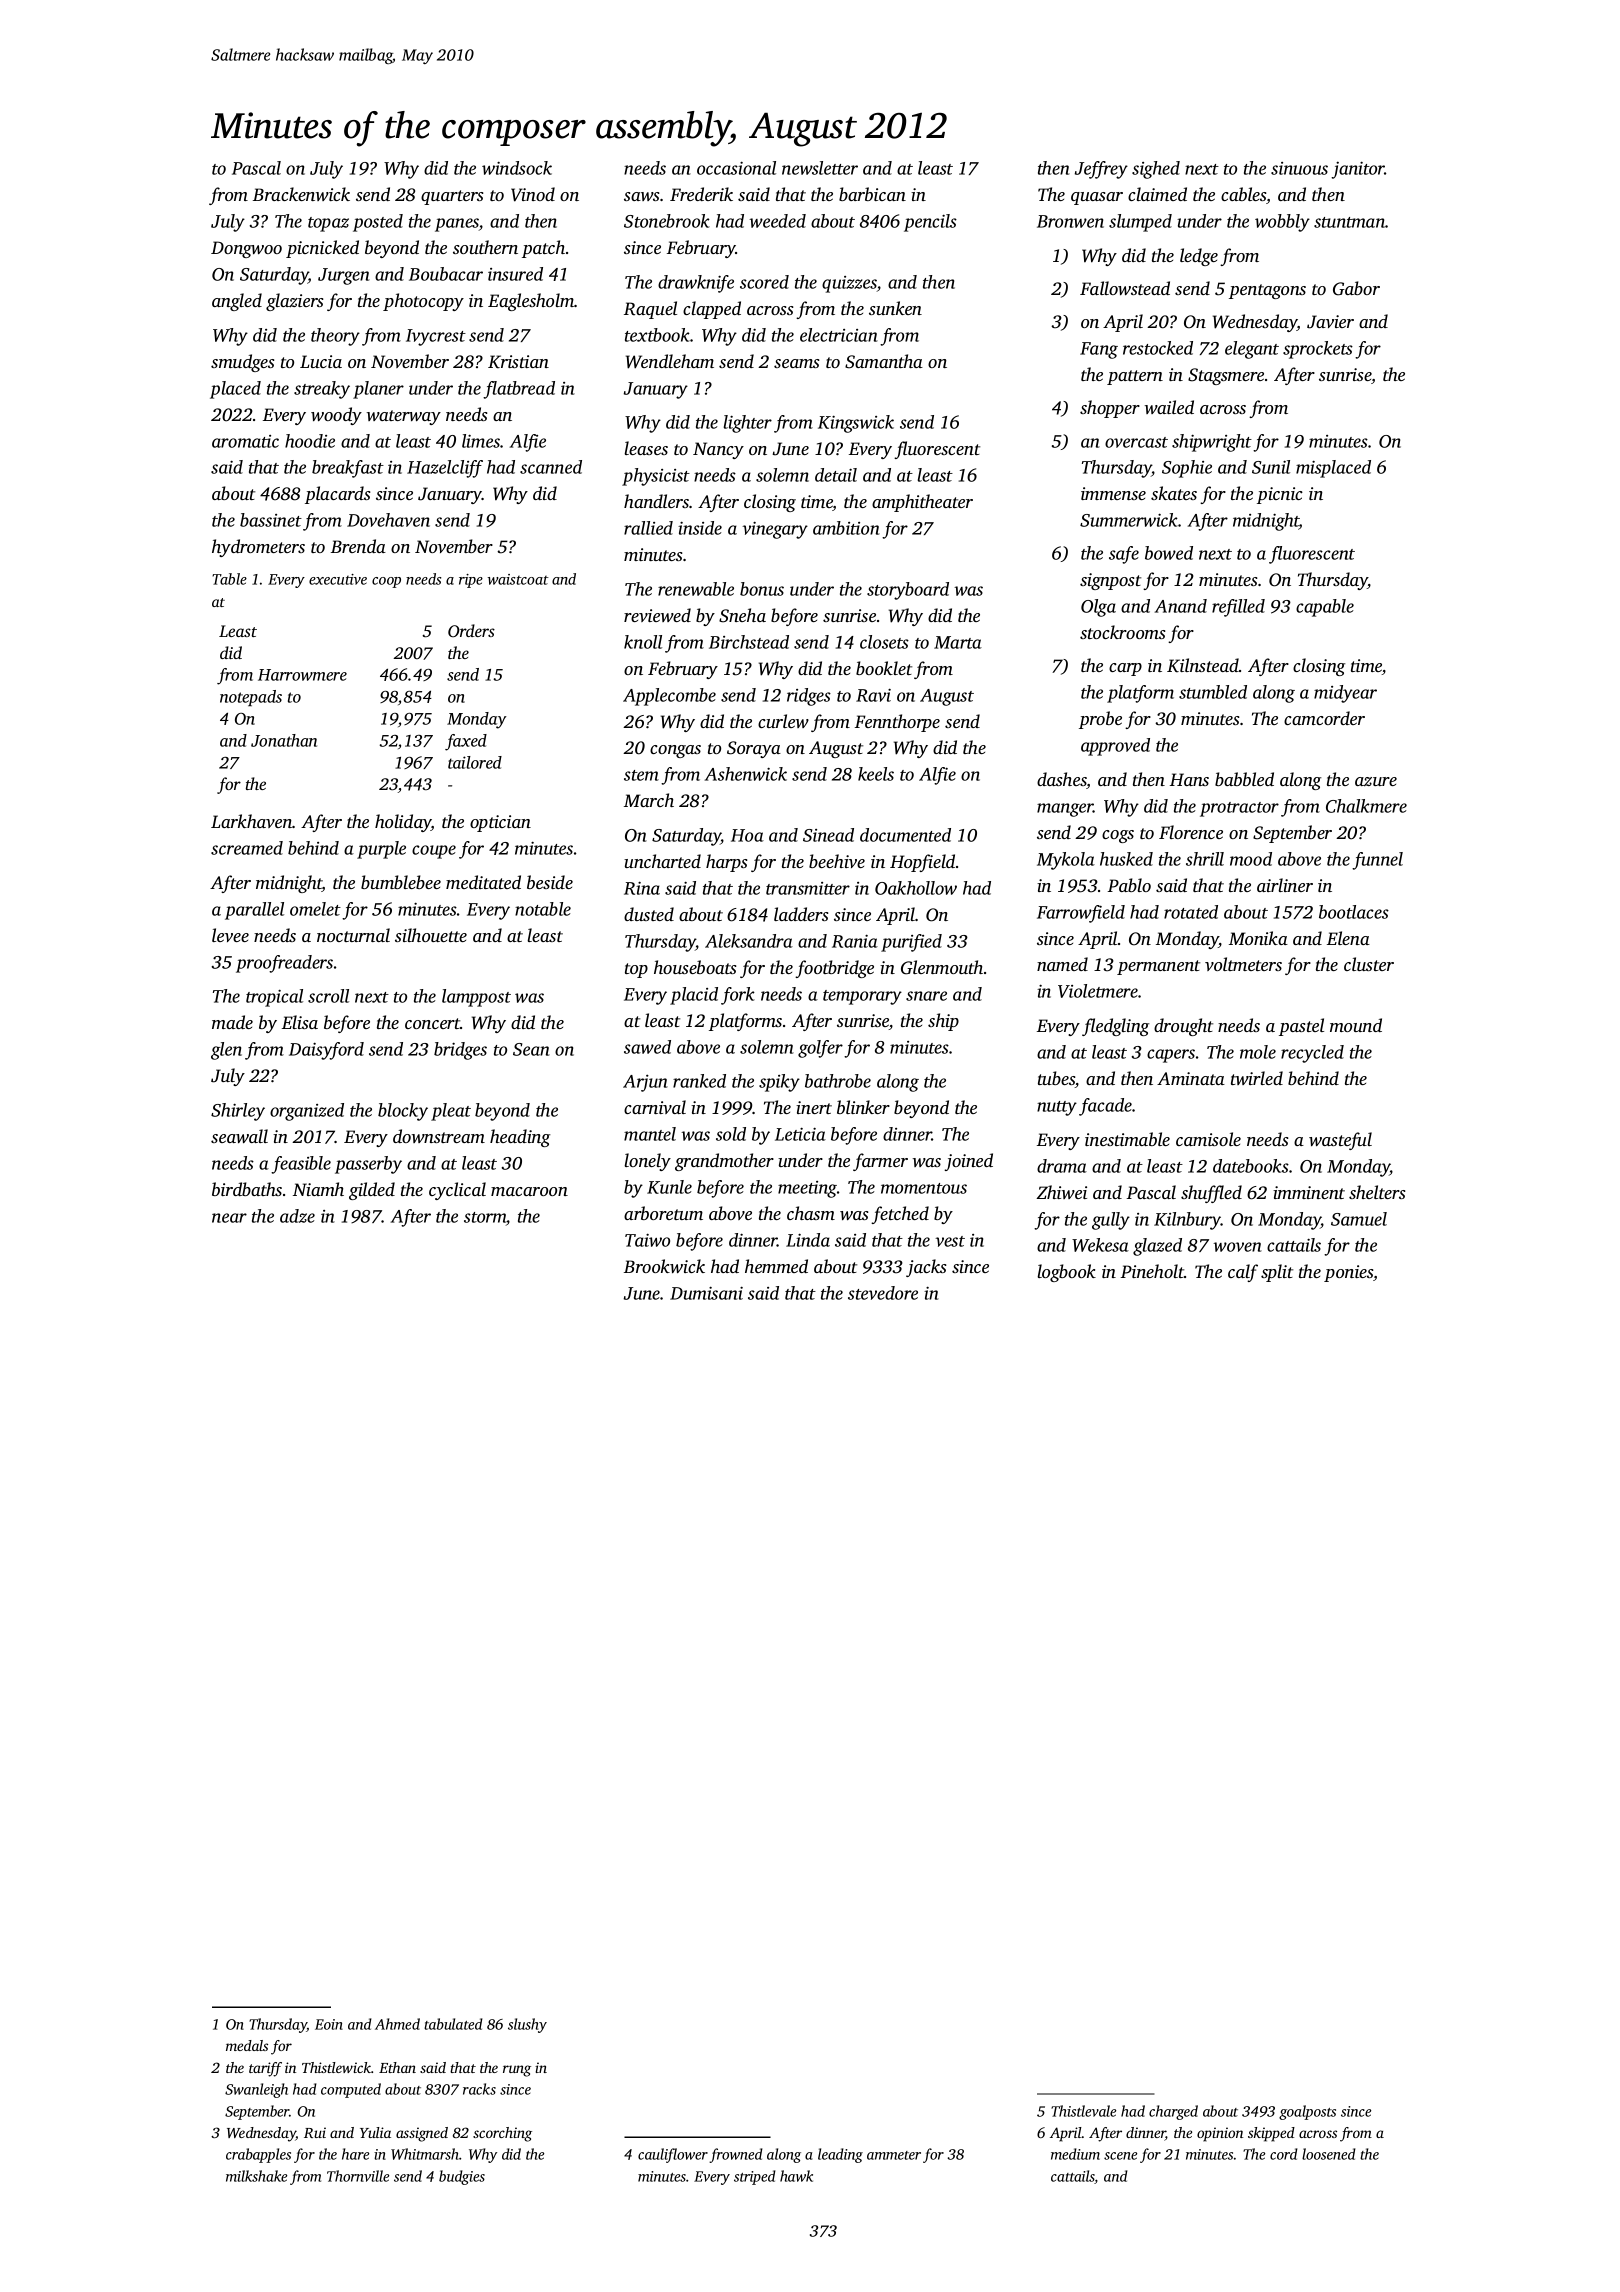 This screenshot has height=2292, width=1620. What do you see at coordinates (1136, 442) in the screenshot?
I see `overcast` at bounding box center [1136, 442].
